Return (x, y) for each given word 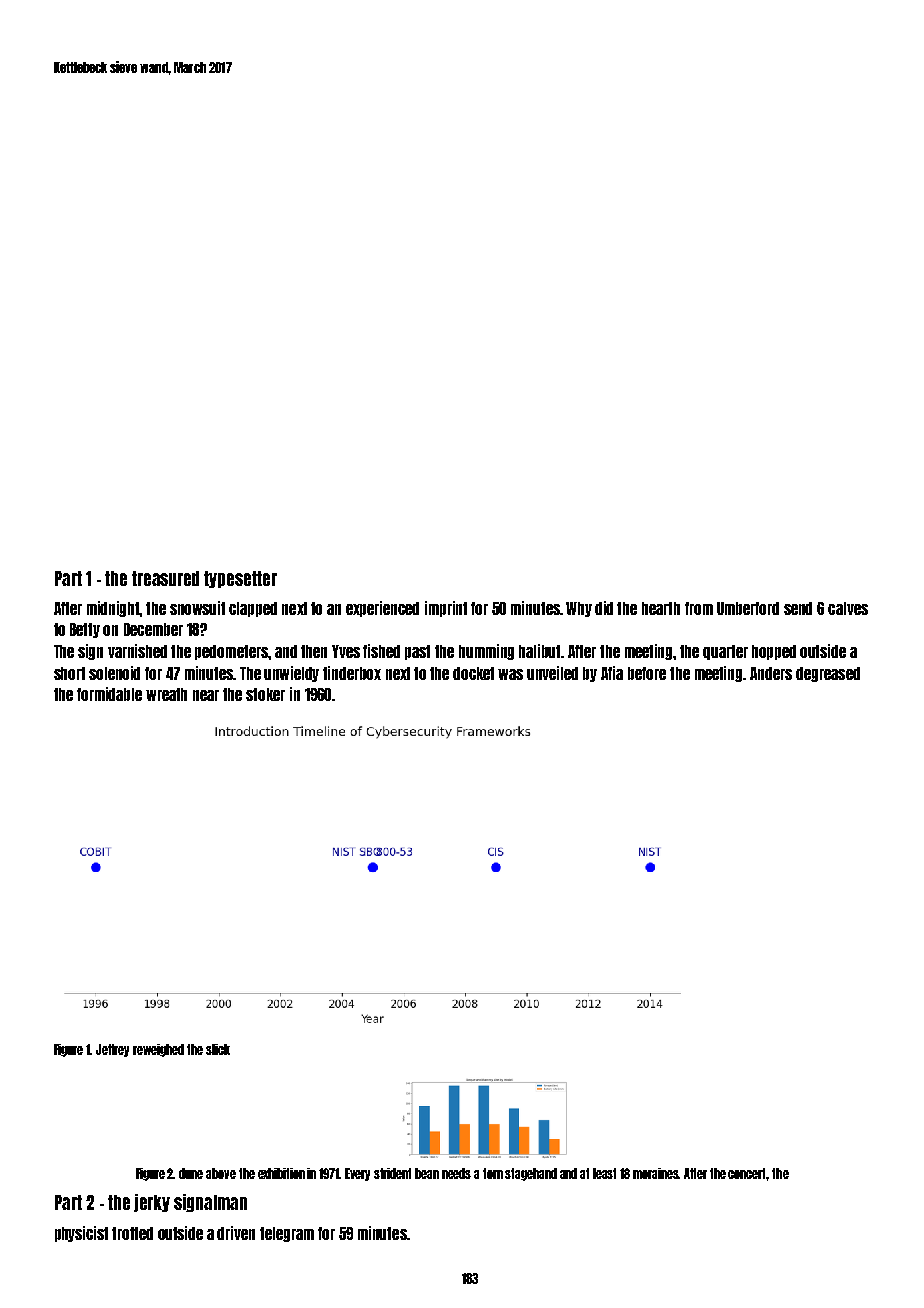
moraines (656, 1173)
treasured (165, 578)
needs (456, 1173)
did (604, 608)
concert (747, 1173)
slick (218, 1049)
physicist (81, 1234)
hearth (661, 608)
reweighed (158, 1050)
